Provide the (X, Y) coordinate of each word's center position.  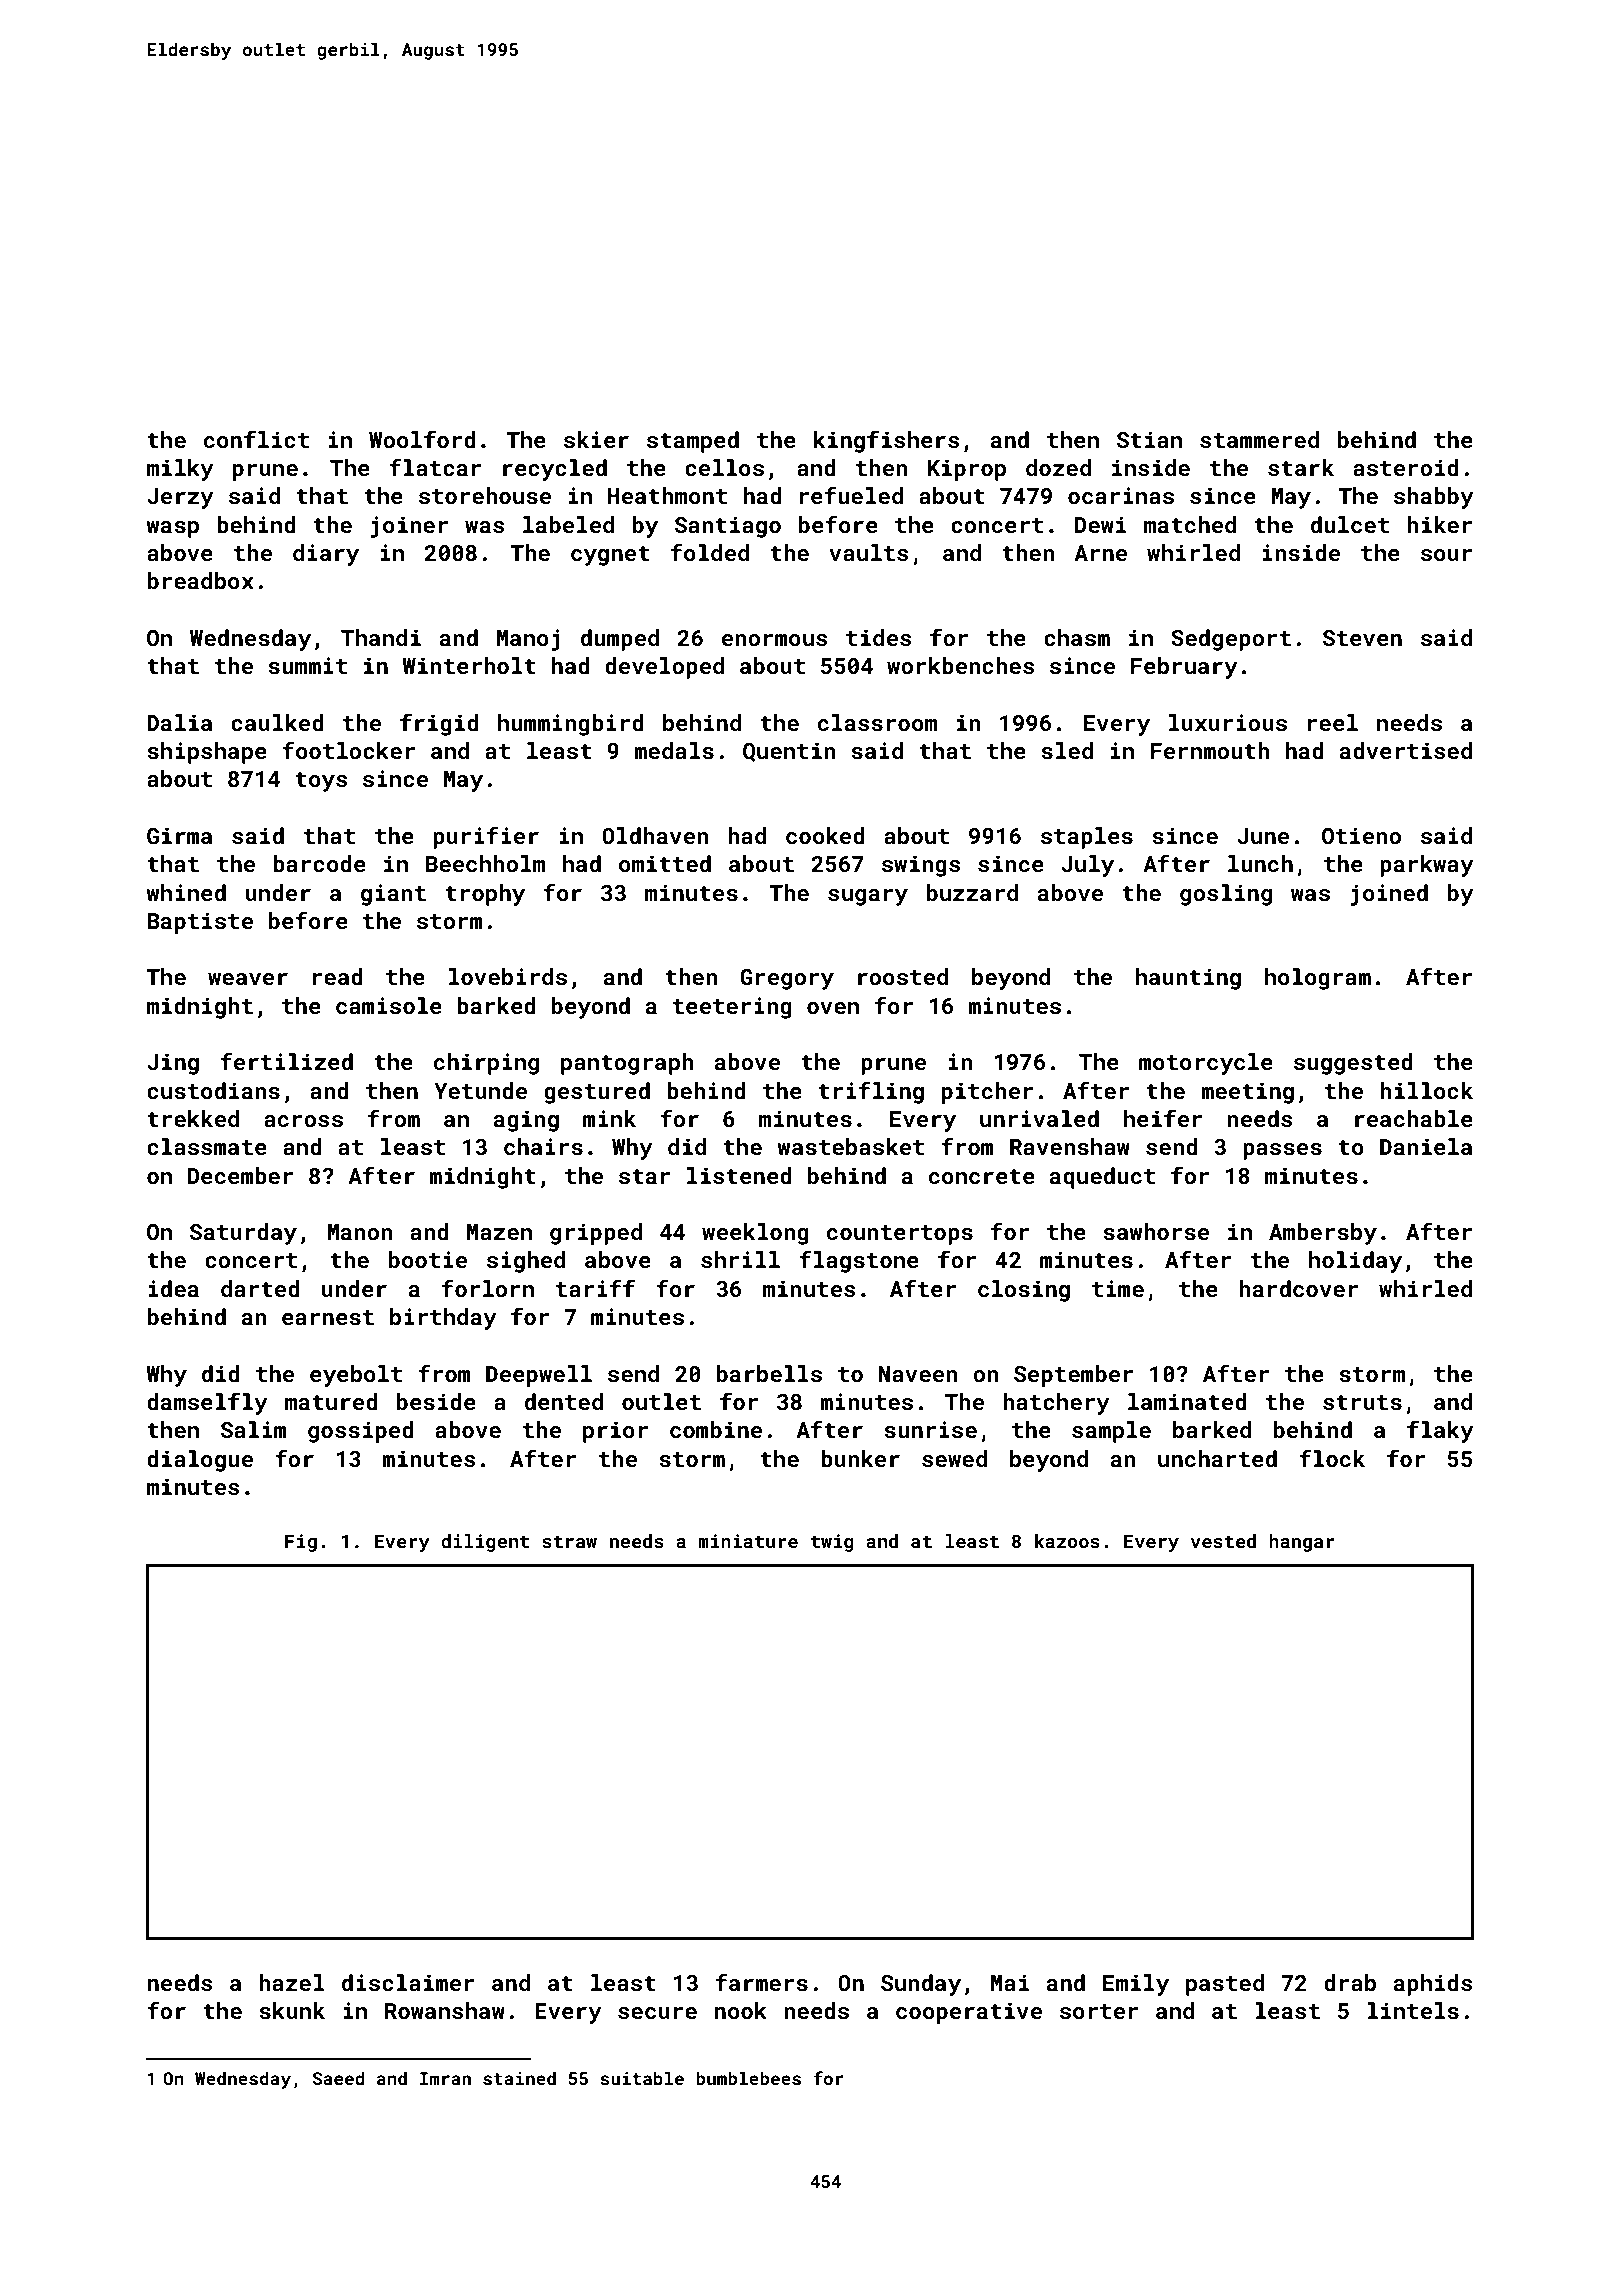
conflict (256, 439)
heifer (1163, 1118)
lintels (1413, 2010)
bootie (428, 1259)
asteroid (1406, 467)
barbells (769, 1373)
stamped (693, 442)
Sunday (921, 1985)
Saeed (338, 2078)
